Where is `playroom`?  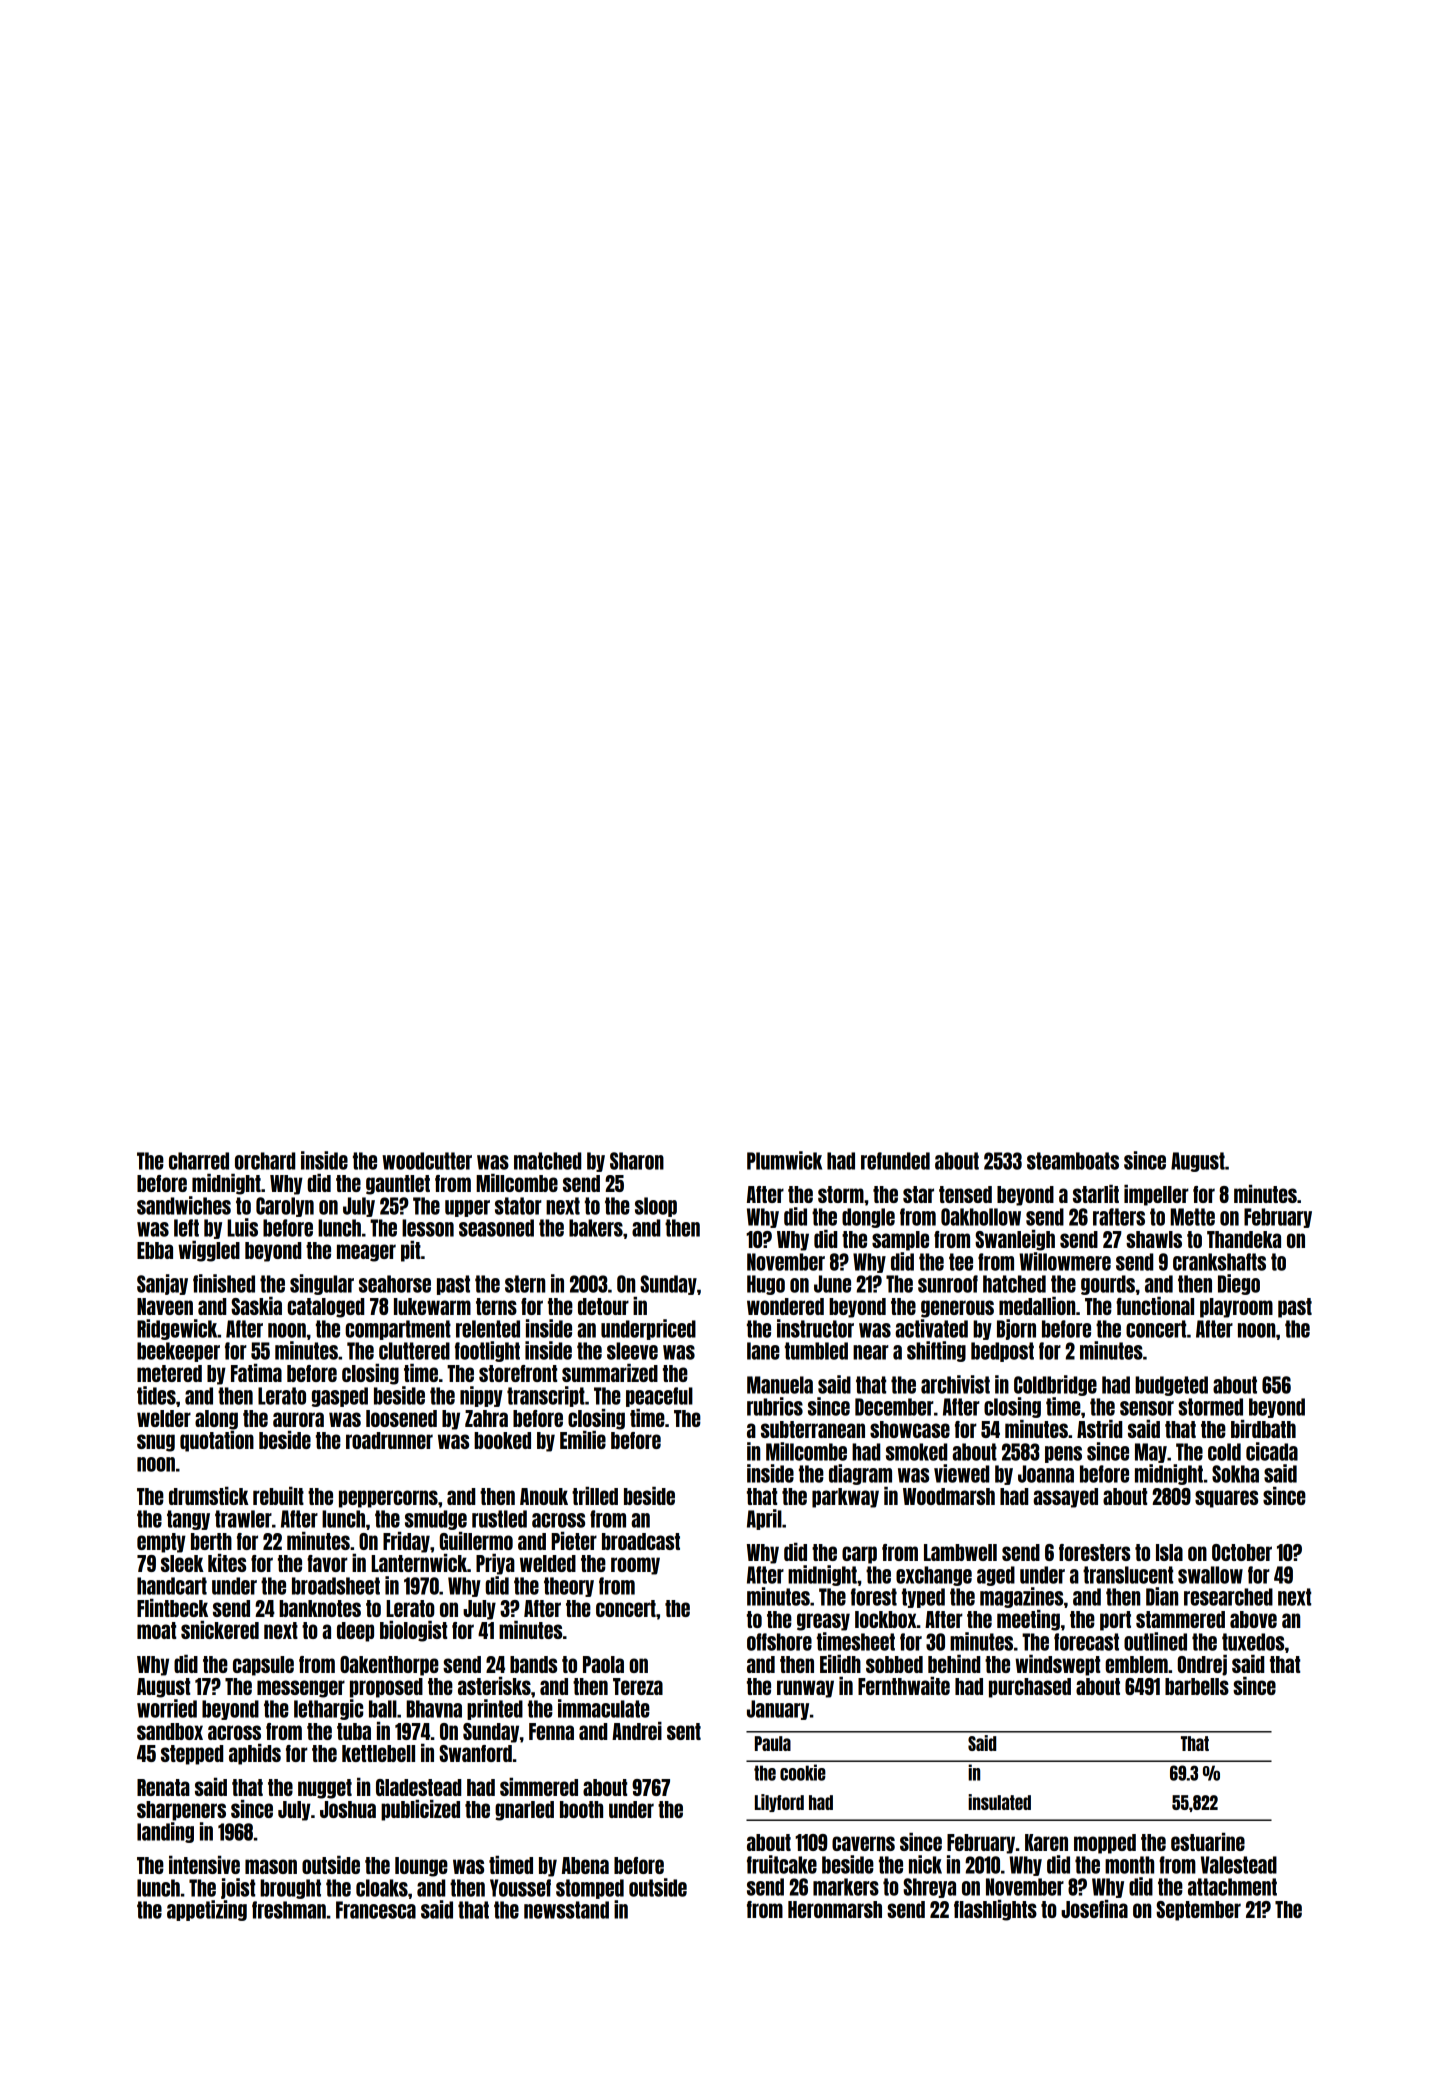
playroom is located at coordinates (1236, 1308).
